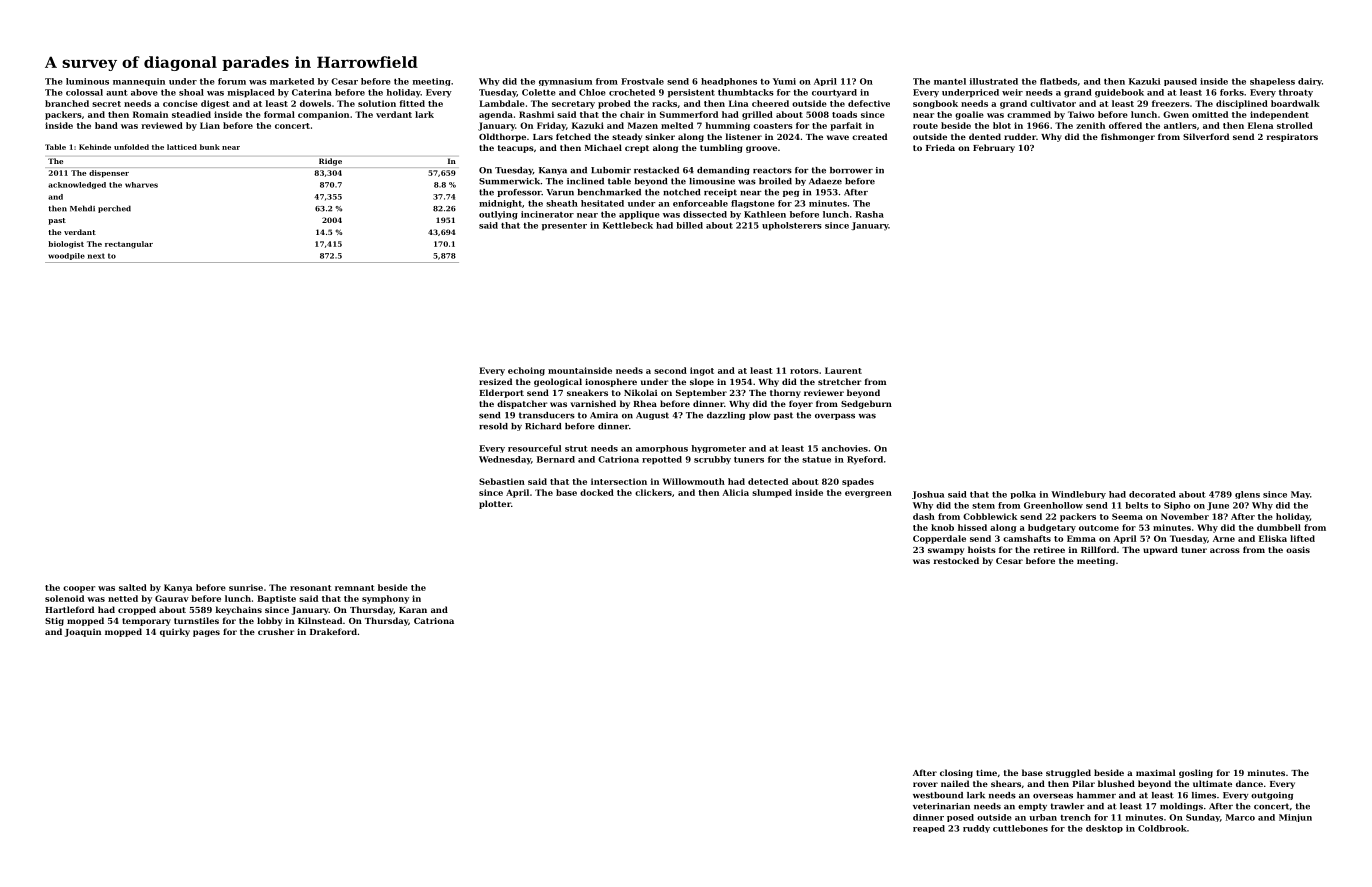 The image size is (1372, 887). I want to click on Joshua, so click(928, 495).
